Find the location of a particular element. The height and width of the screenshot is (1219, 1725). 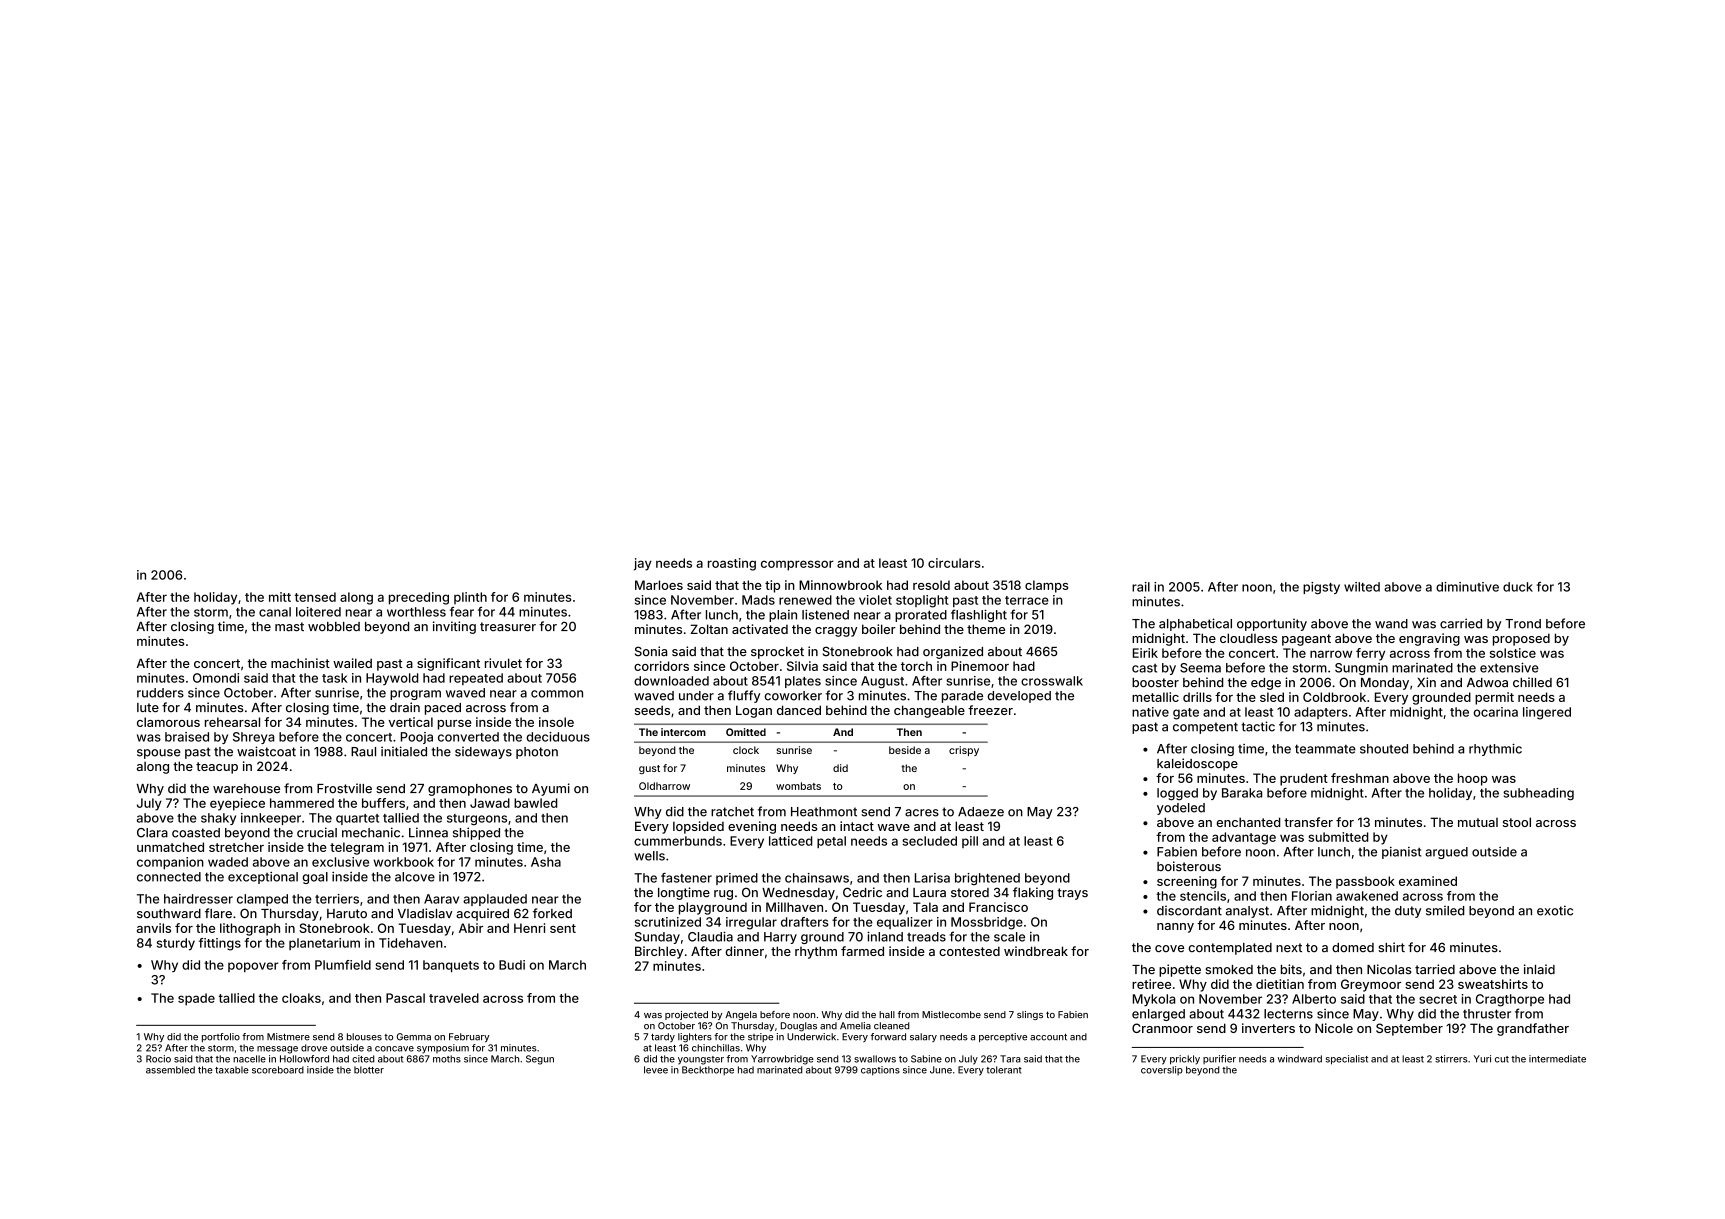

specialist is located at coordinates (1347, 1060).
